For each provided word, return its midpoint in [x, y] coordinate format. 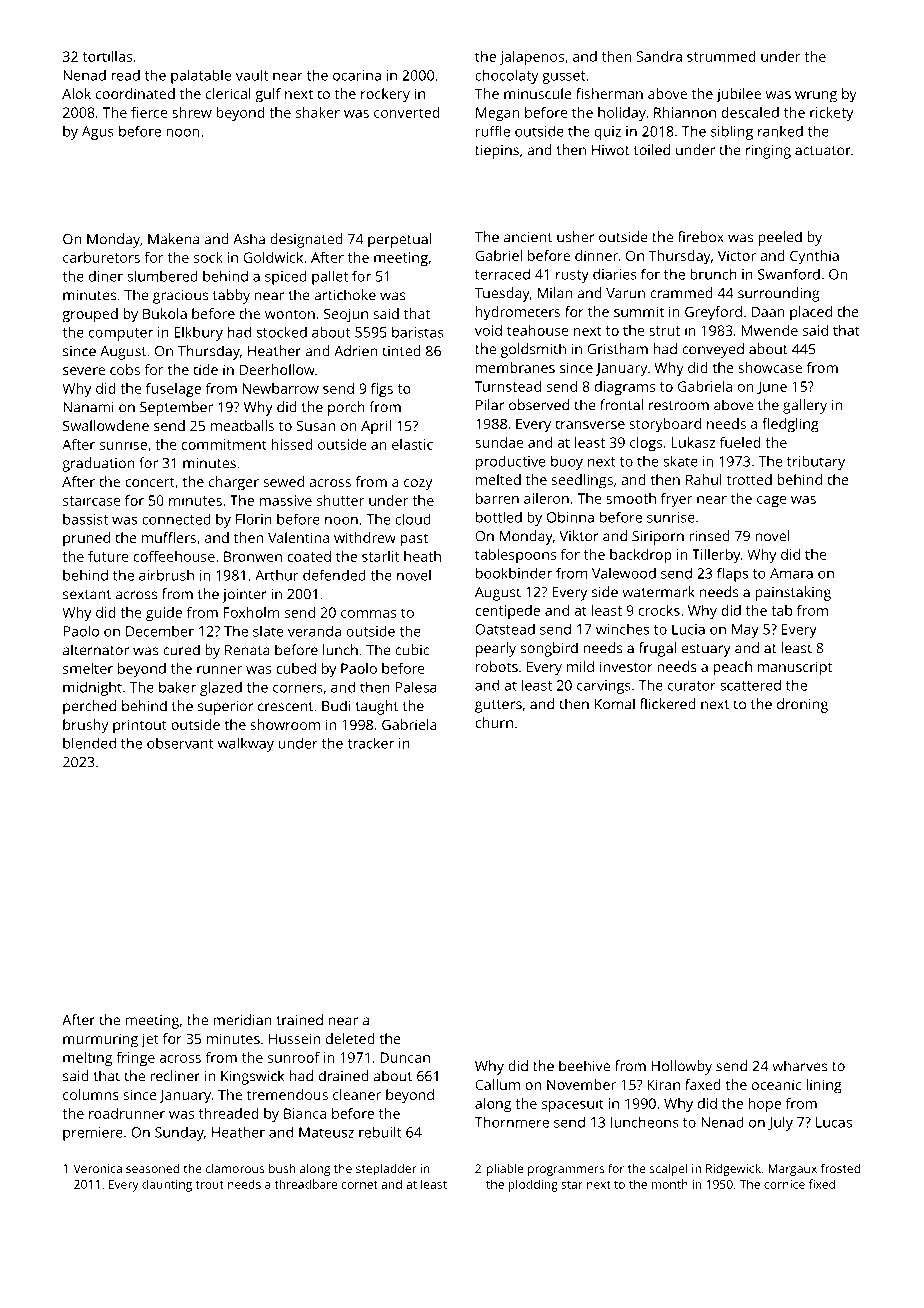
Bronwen [253, 556]
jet [150, 1040]
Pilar [490, 405]
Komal [615, 704]
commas [369, 614]
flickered [668, 704]
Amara [791, 573]
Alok [76, 93]
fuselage [173, 390]
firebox [701, 237]
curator [692, 686]
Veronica [97, 1168]
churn [494, 722]
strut [664, 331]
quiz [607, 133]
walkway [246, 745]
